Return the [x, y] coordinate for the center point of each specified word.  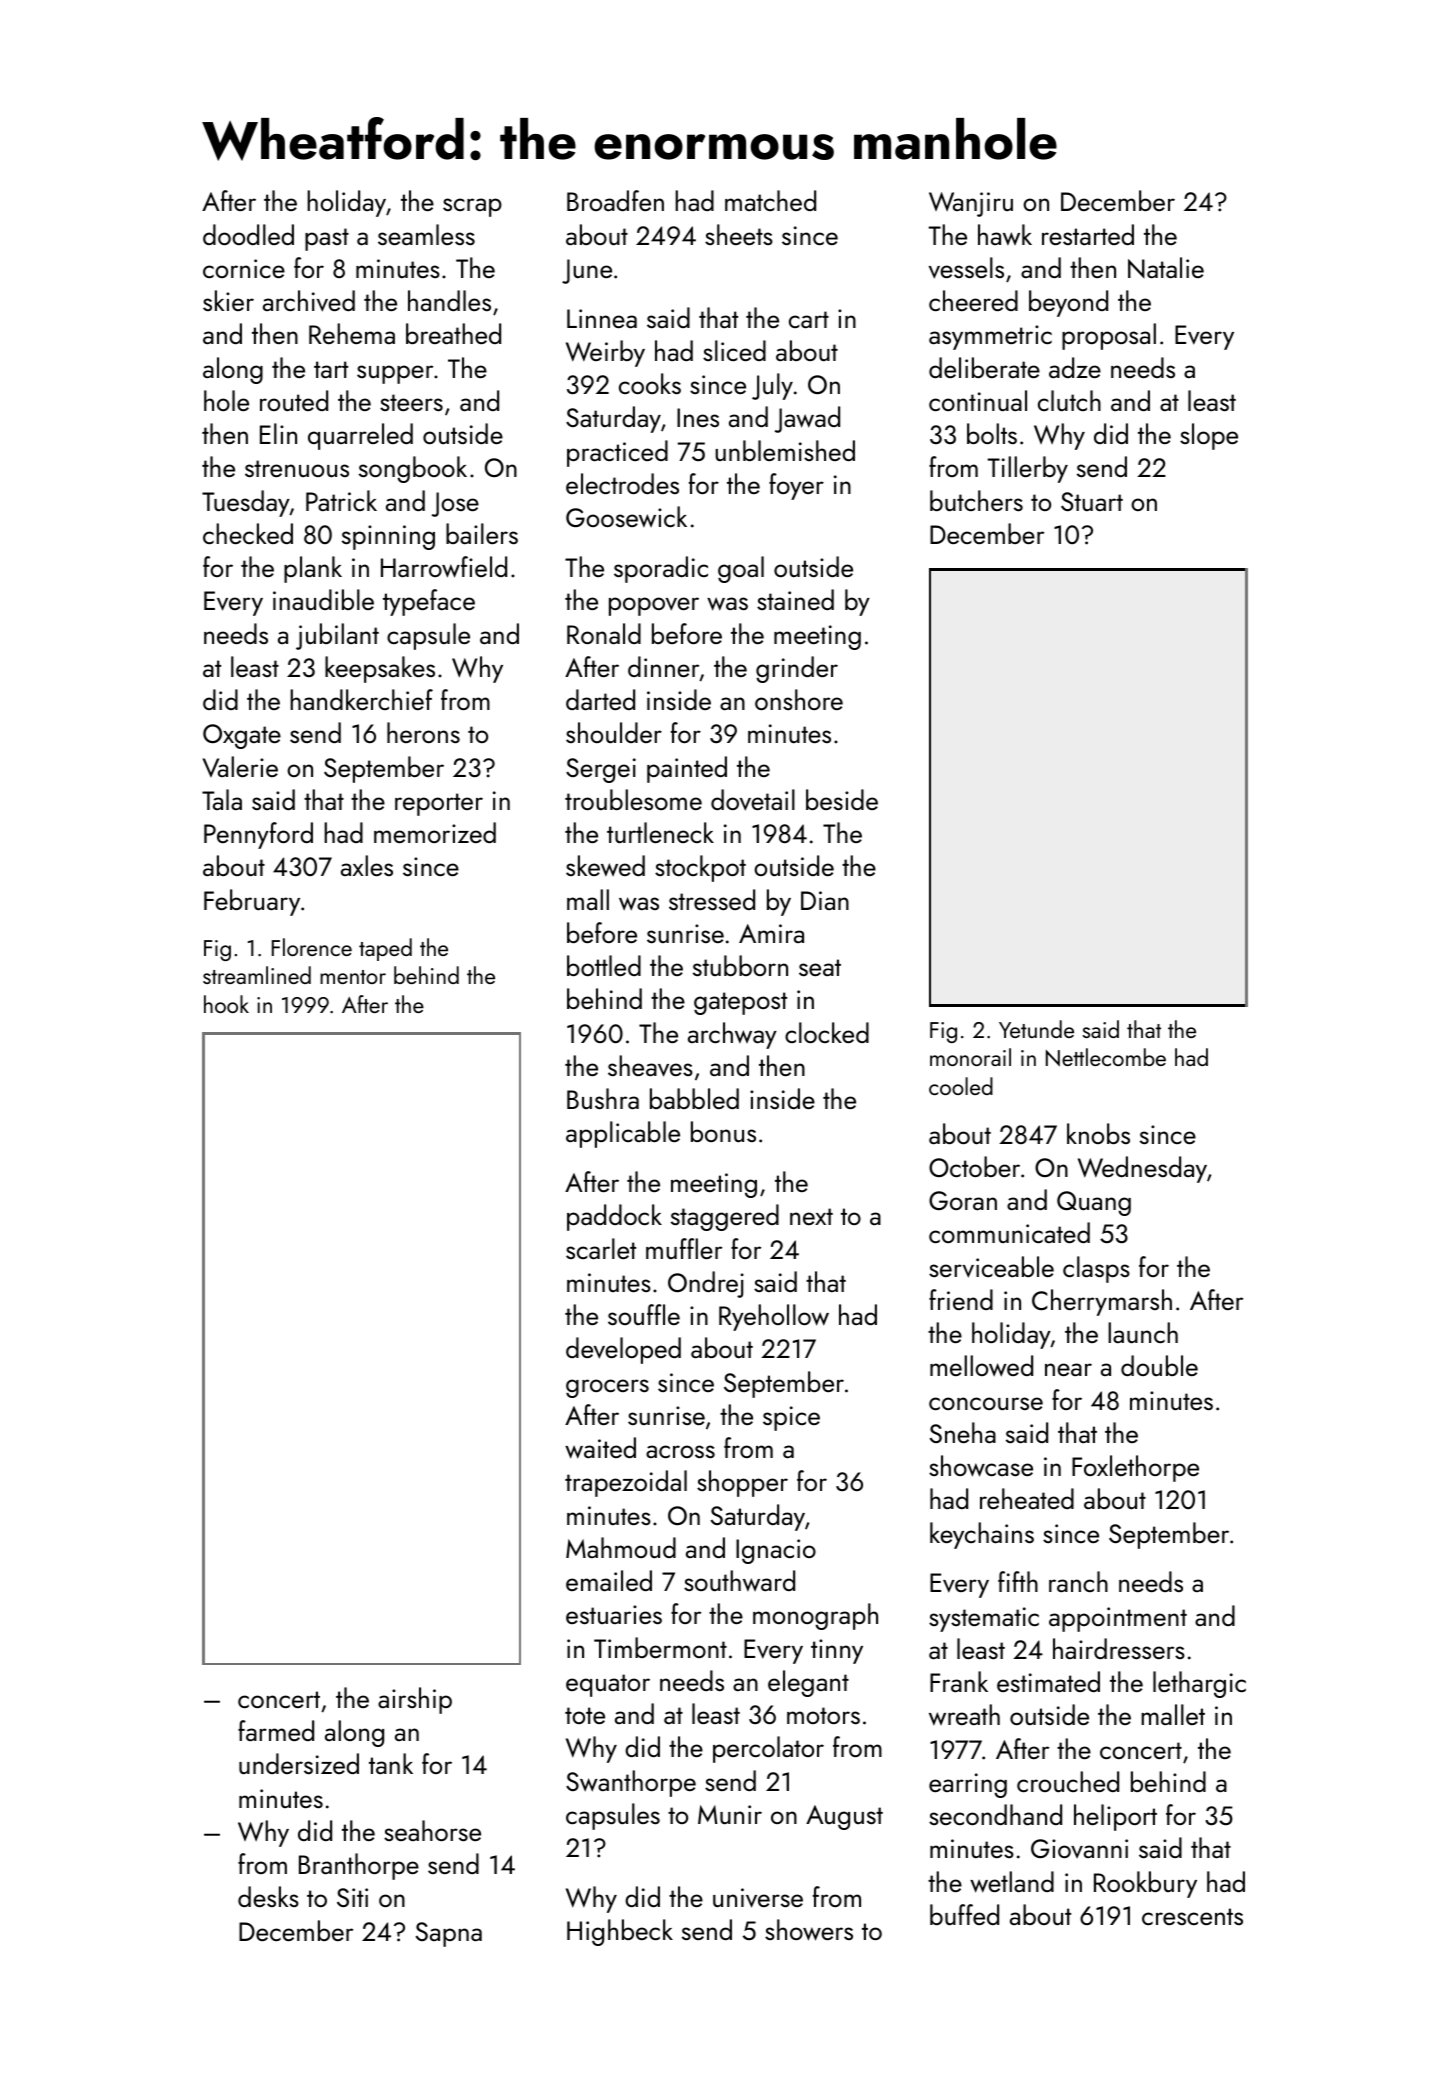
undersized [299, 1763]
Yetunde [1036, 1029]
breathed [453, 333]
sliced [734, 350]
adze [1075, 367]
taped [385, 949]
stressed [712, 899]
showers [809, 1930]
